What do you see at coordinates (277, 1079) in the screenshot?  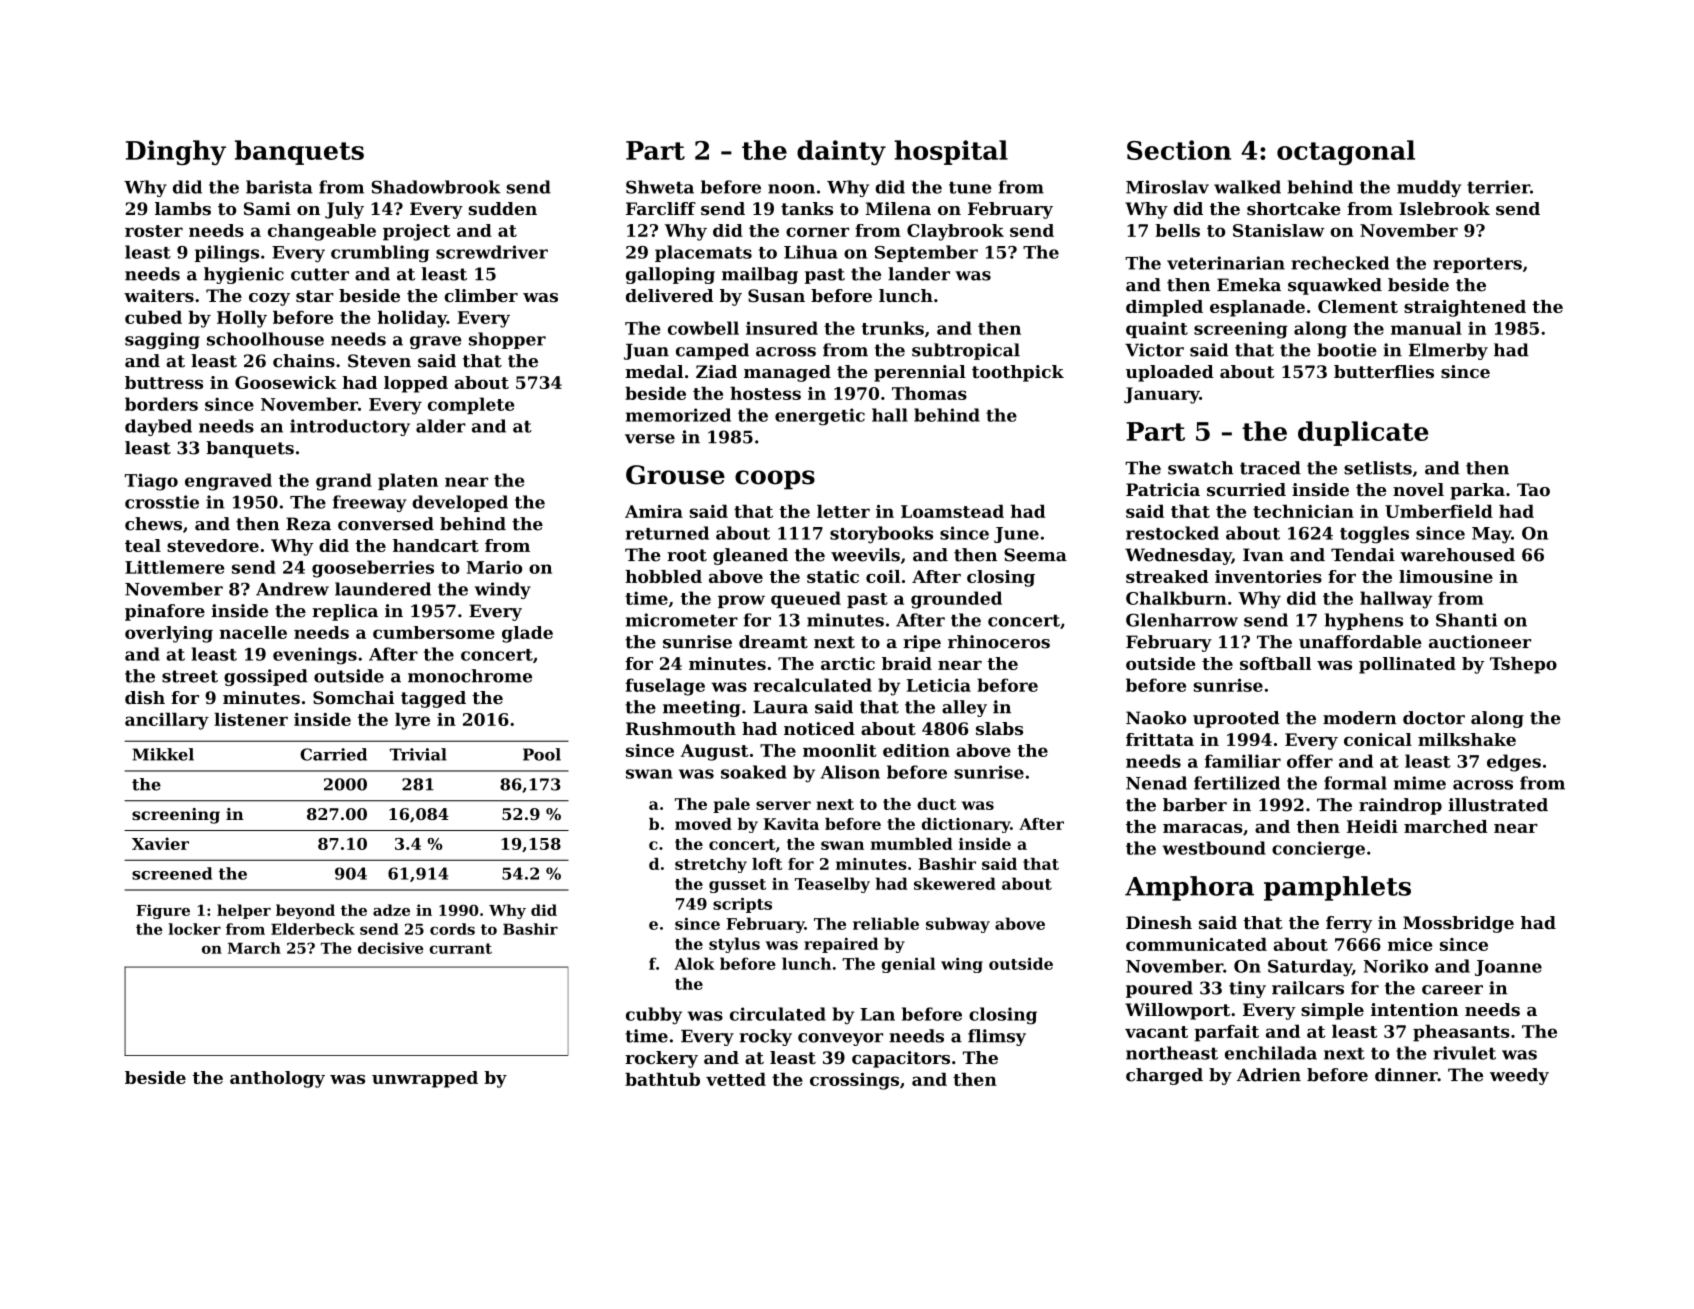 I see `anthology` at bounding box center [277, 1079].
